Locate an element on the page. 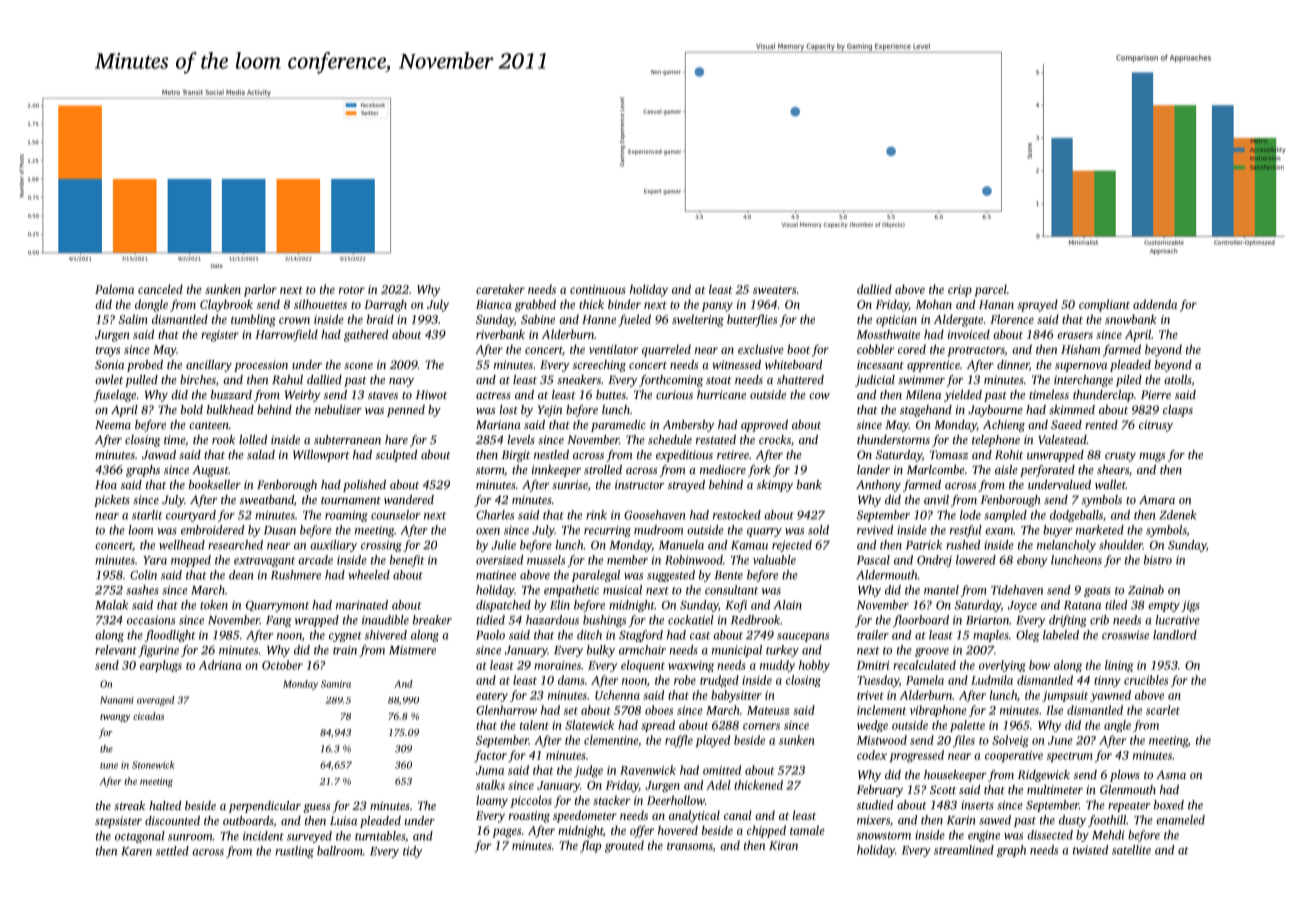  exam is located at coordinates (999, 531).
